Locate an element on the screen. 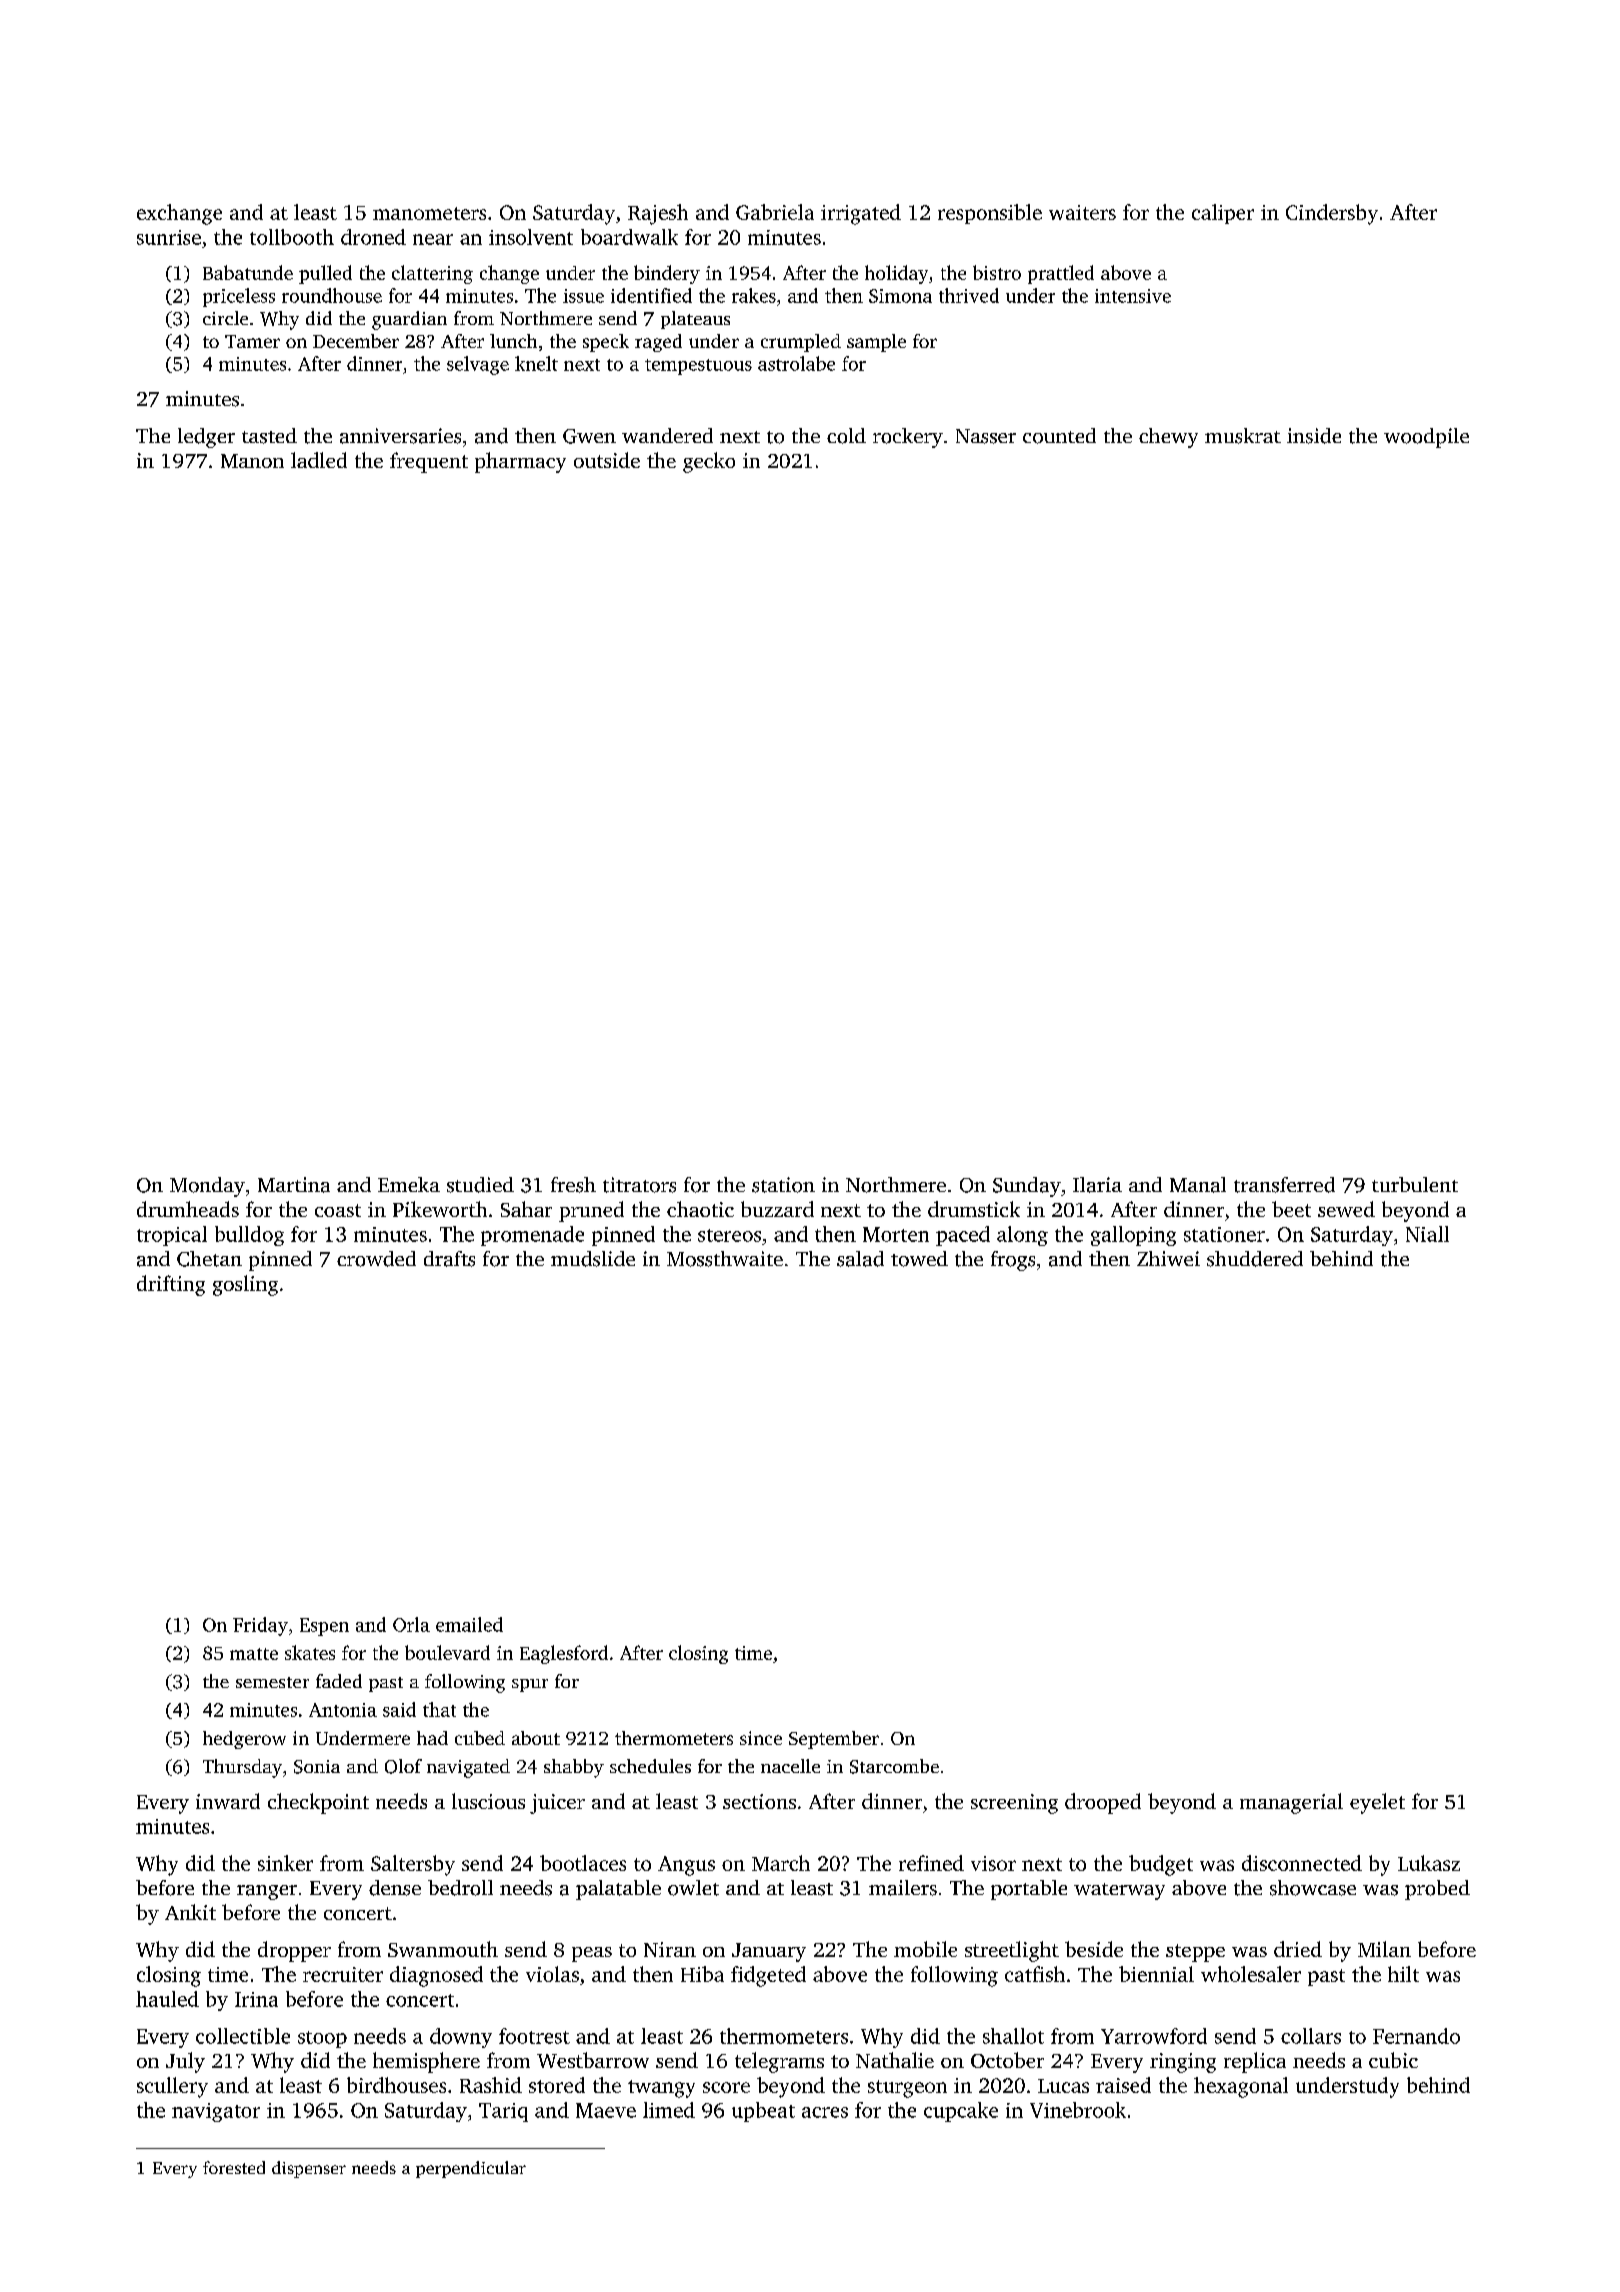 The image size is (1620, 2292). Manal is located at coordinates (1198, 1185).
